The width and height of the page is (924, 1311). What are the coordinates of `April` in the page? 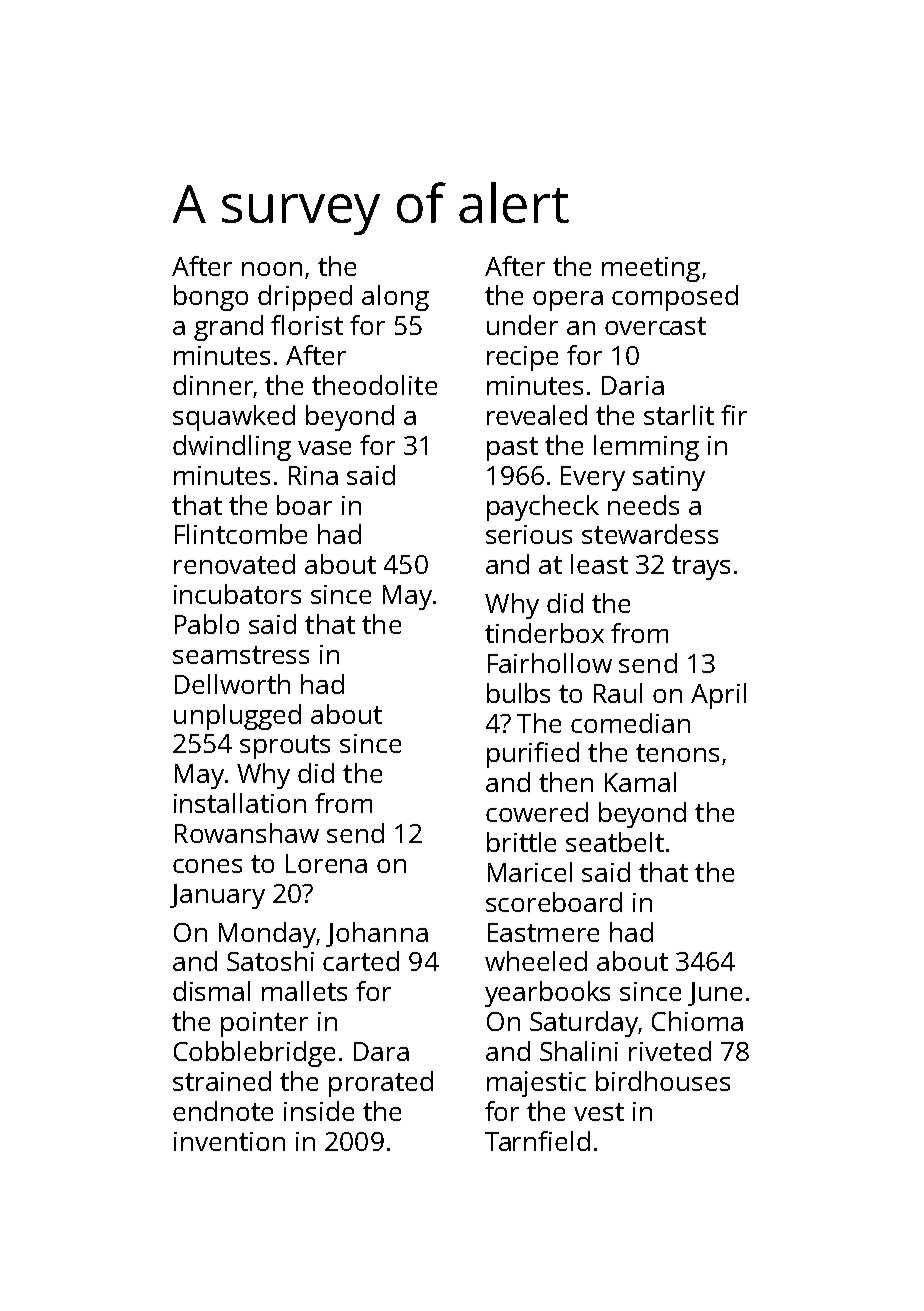 It's located at (718, 696).
